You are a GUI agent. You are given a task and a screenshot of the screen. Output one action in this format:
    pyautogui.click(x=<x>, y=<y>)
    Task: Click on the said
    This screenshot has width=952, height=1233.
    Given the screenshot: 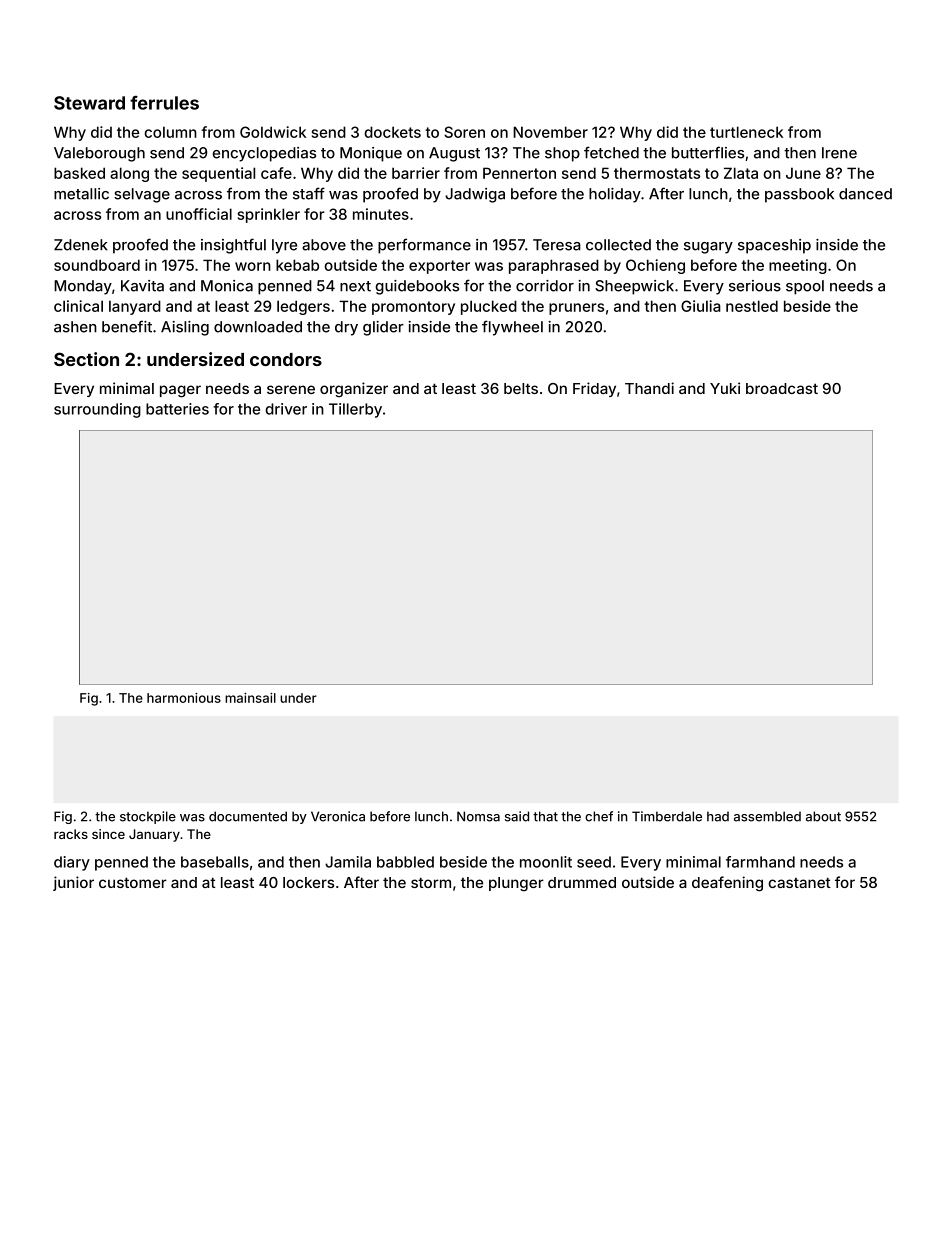 What is the action you would take?
    pyautogui.click(x=517, y=816)
